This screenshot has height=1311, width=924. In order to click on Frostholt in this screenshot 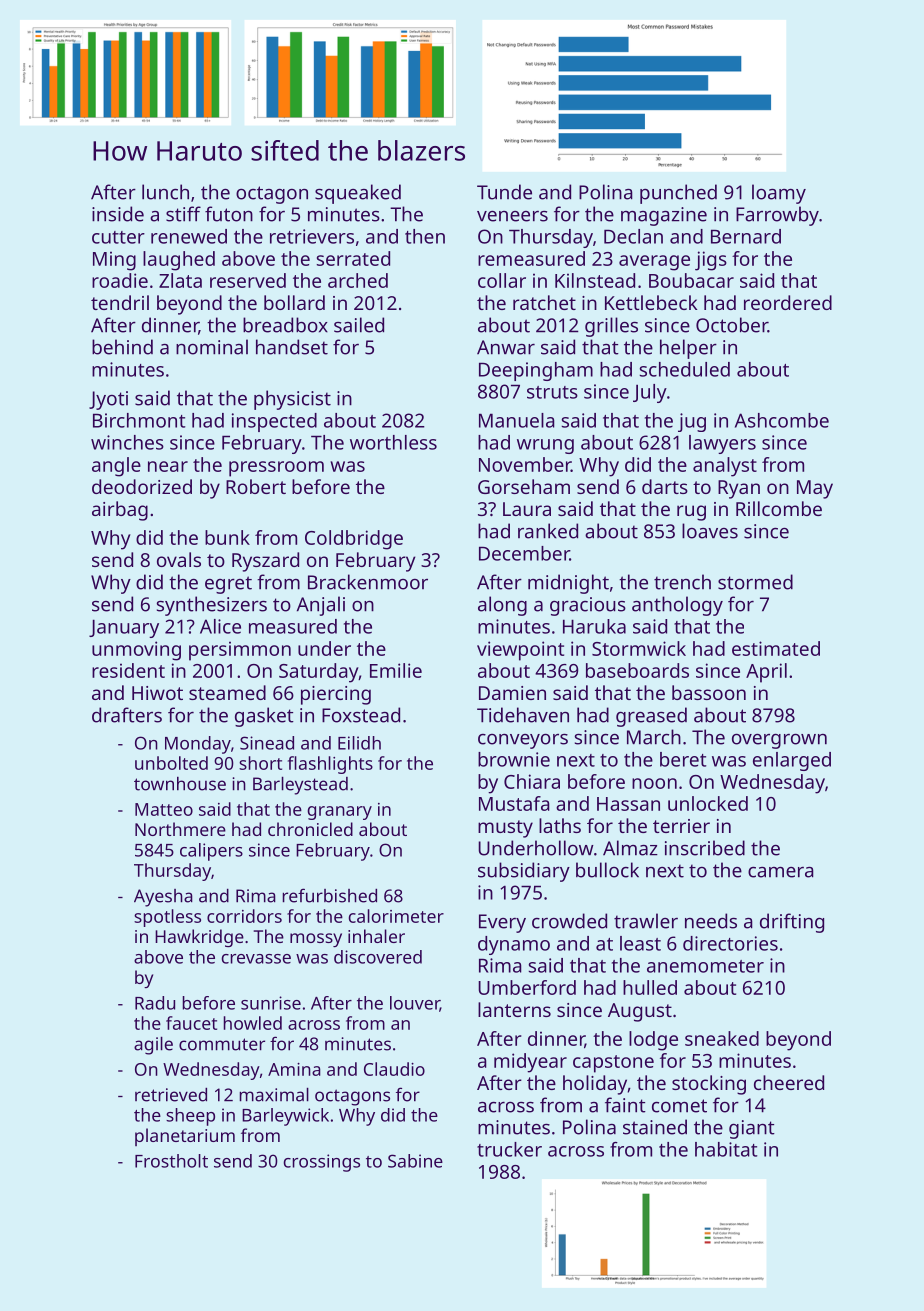, I will do `click(171, 1161)`.
